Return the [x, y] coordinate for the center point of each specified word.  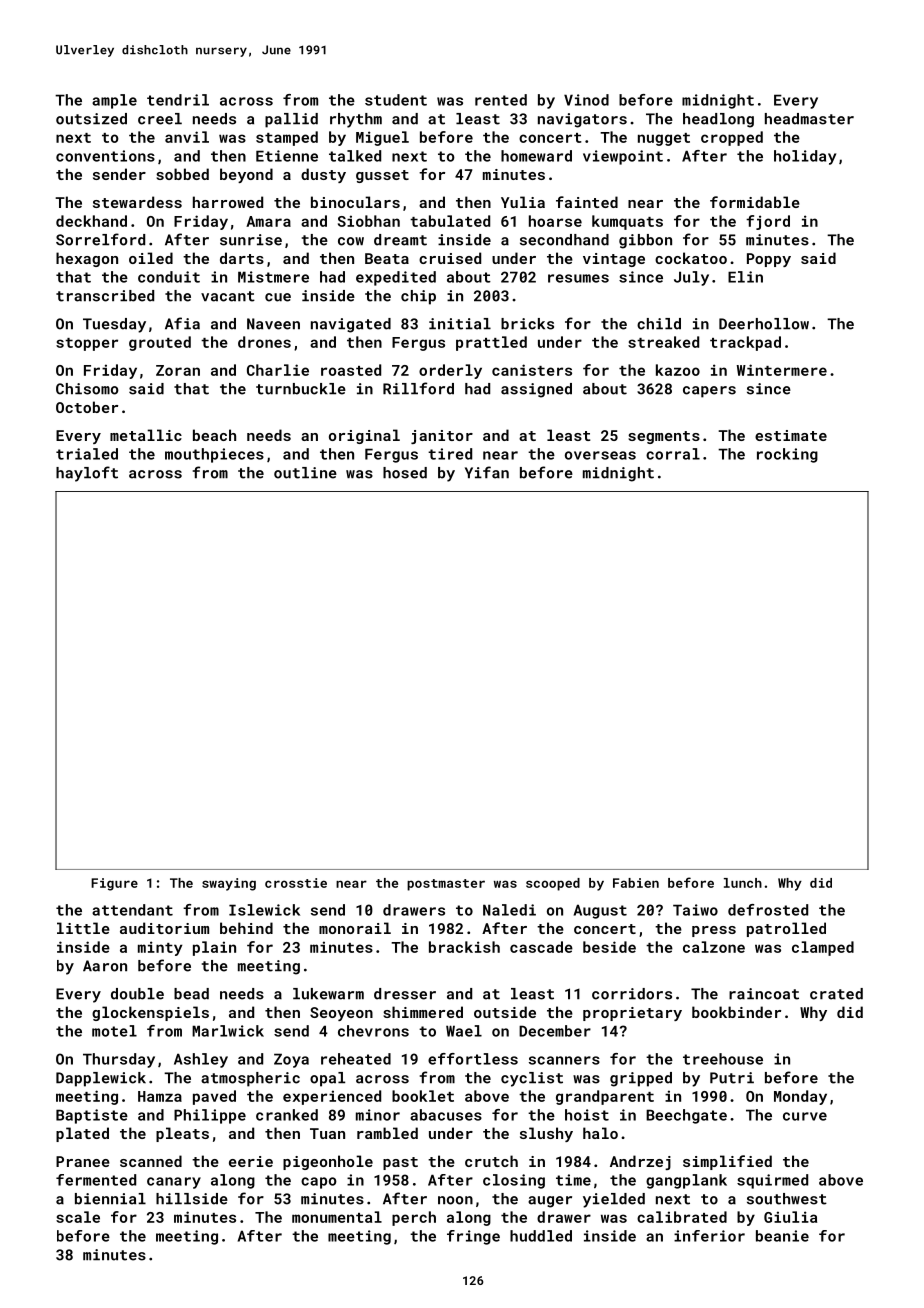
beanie [782, 1236]
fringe [473, 1237]
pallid [291, 120]
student [396, 100]
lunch [743, 883]
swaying [229, 884]
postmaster [446, 885]
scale [78, 1217]
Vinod [586, 100]
